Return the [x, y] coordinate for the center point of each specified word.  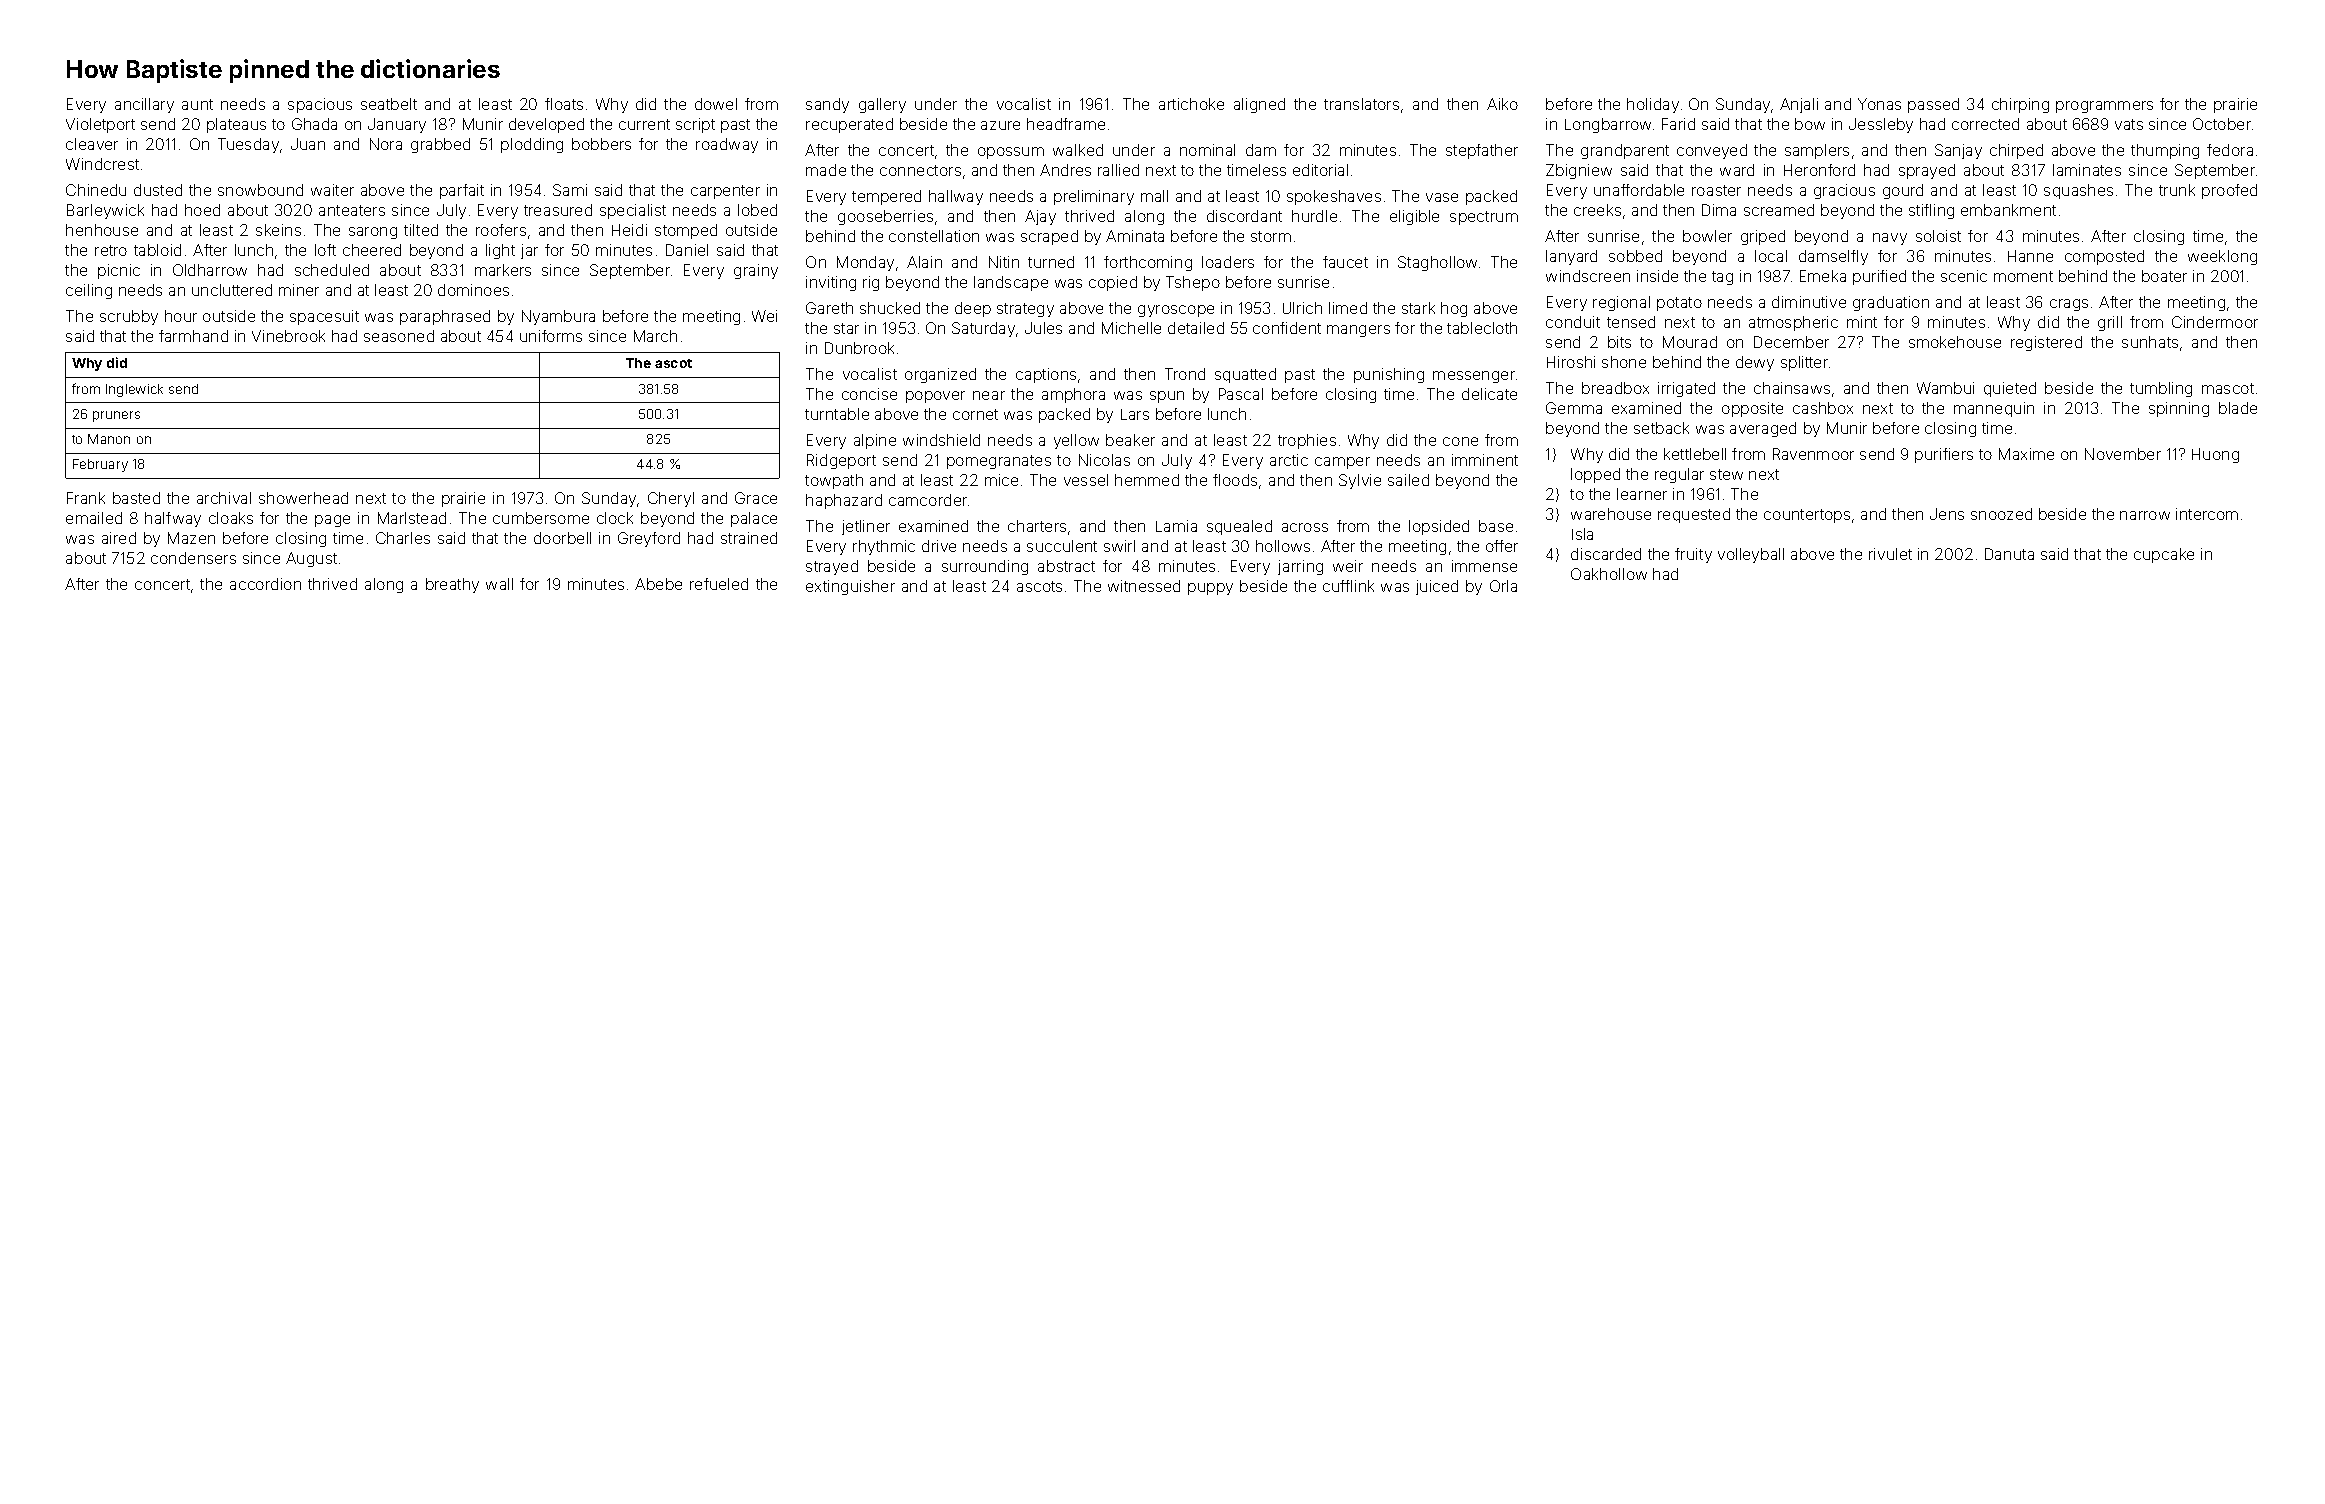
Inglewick [134, 390]
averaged [1763, 429]
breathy [452, 585]
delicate [1489, 394]
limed [1348, 308]
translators [1361, 104]
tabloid [157, 250]
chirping [2020, 105]
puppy [1210, 589]
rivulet [1890, 554]
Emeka [1823, 276]
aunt [197, 104]
